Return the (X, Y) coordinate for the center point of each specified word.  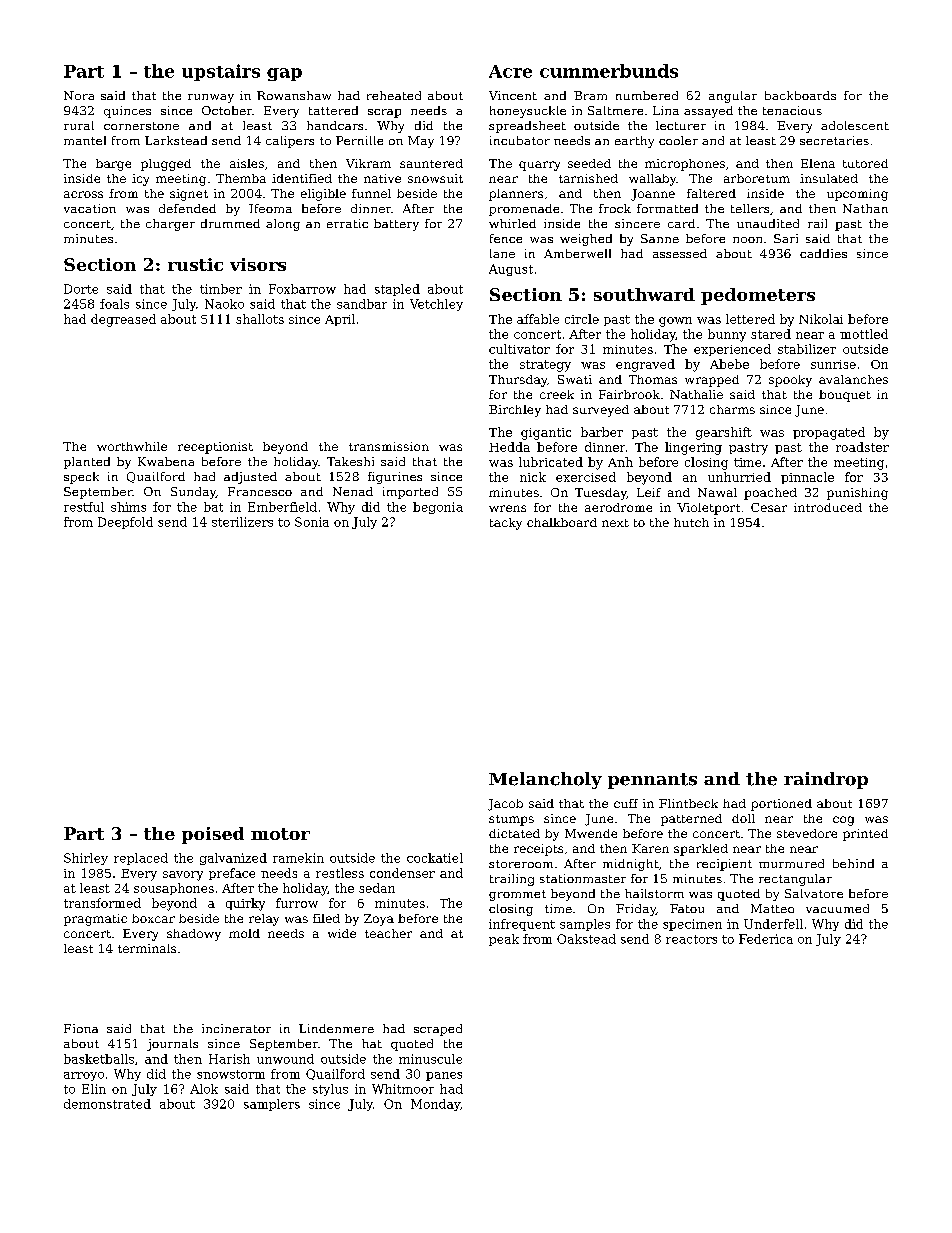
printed (865, 835)
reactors (691, 939)
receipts (538, 850)
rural (79, 125)
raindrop (826, 780)
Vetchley (436, 305)
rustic (195, 264)
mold (244, 933)
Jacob (505, 805)
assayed (708, 112)
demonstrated (107, 1104)
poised (213, 835)
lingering (693, 448)
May (421, 142)
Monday (435, 1105)
